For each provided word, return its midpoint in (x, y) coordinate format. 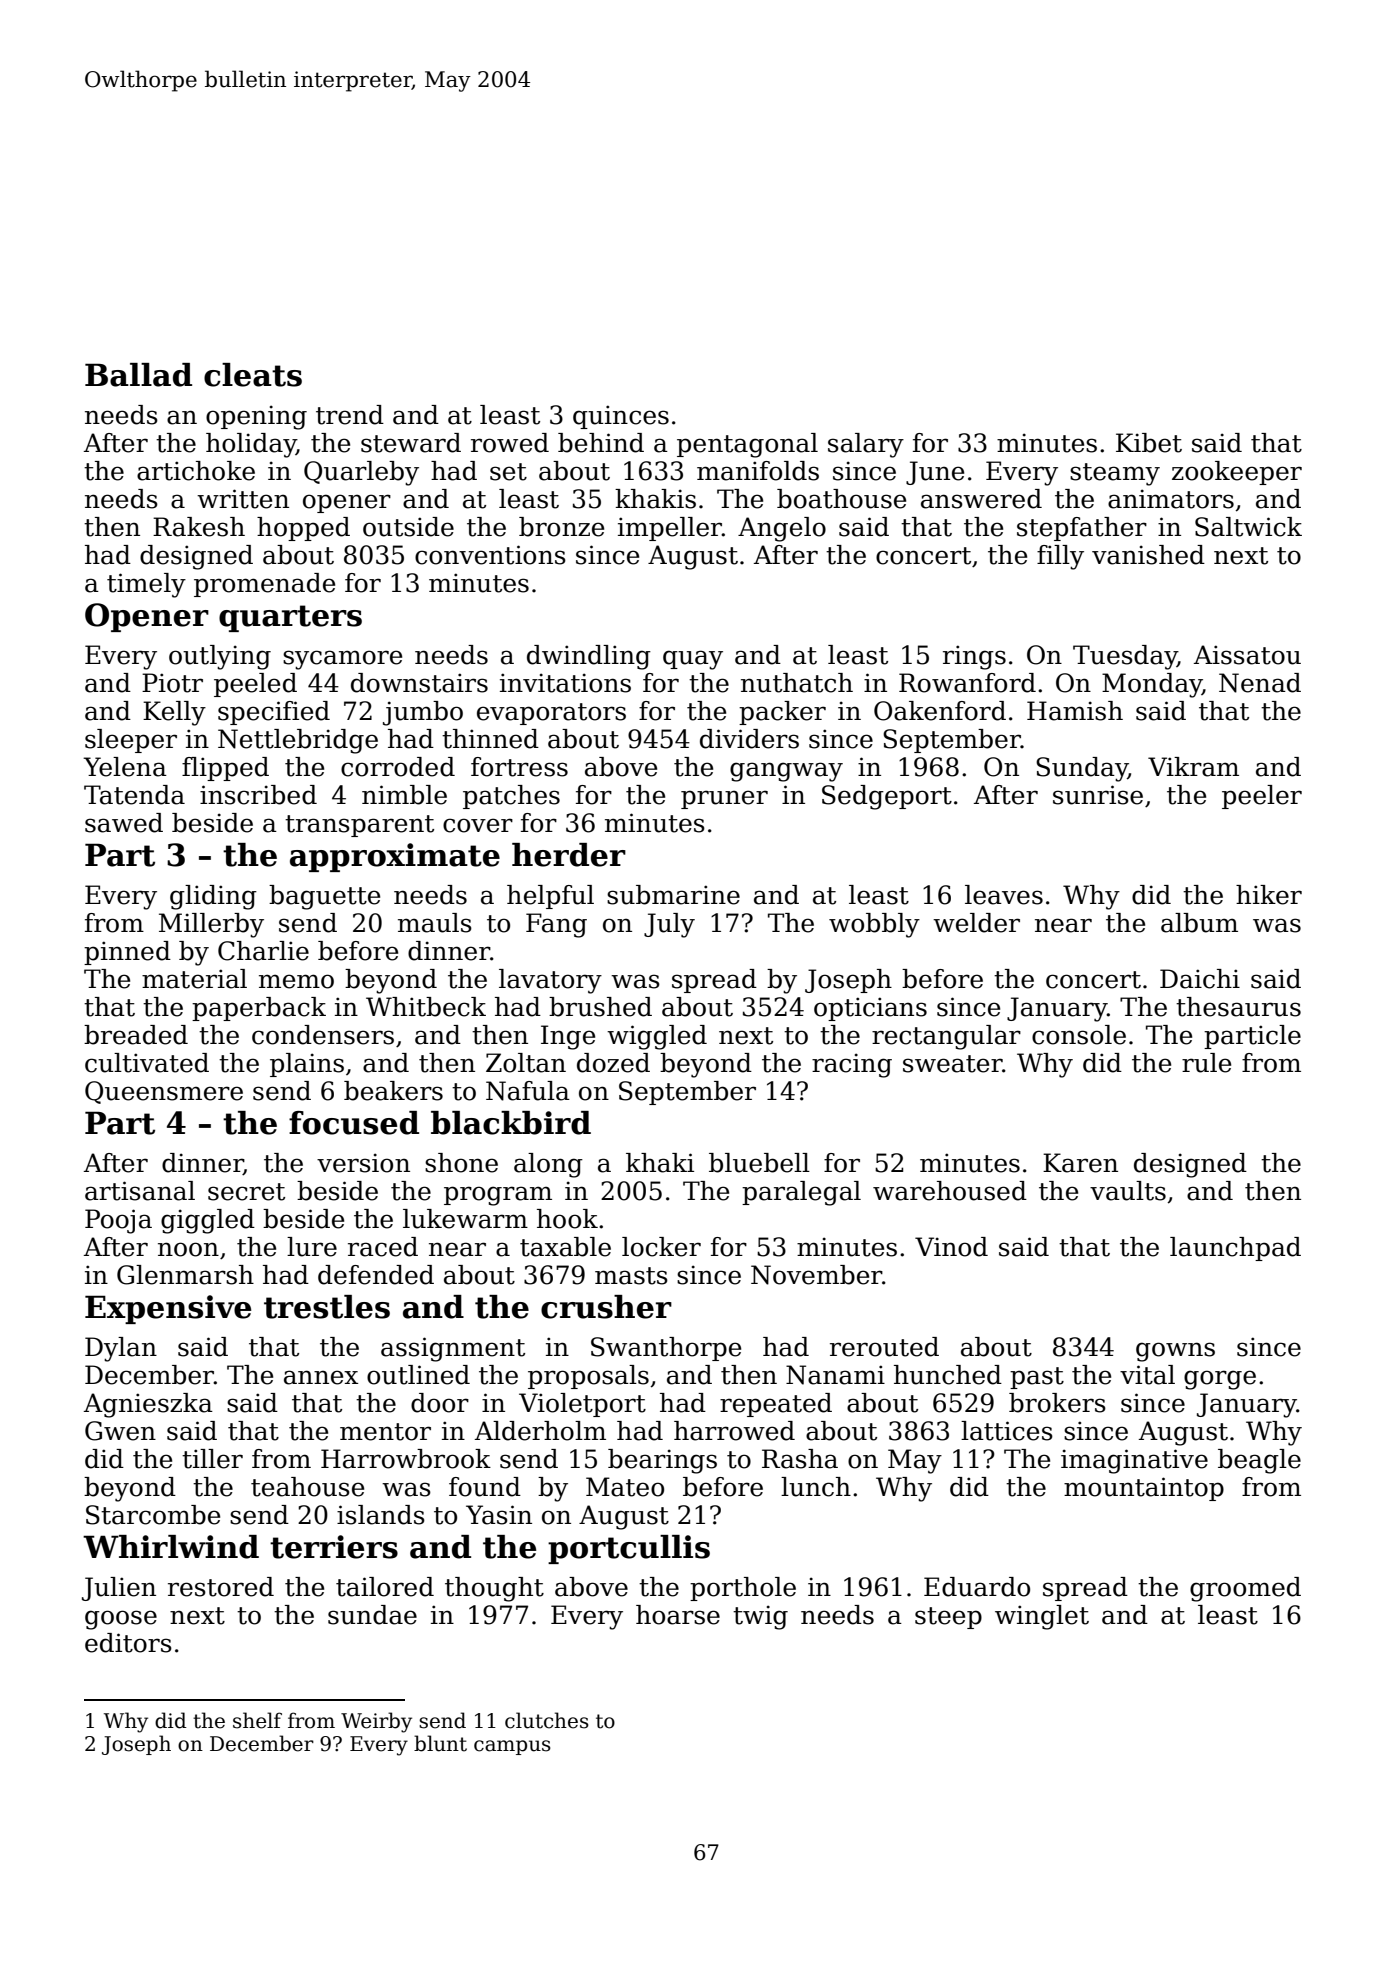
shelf (257, 1720)
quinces (621, 417)
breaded (136, 1035)
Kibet (1149, 443)
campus (512, 1747)
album (1199, 923)
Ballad (138, 375)
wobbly (874, 925)
